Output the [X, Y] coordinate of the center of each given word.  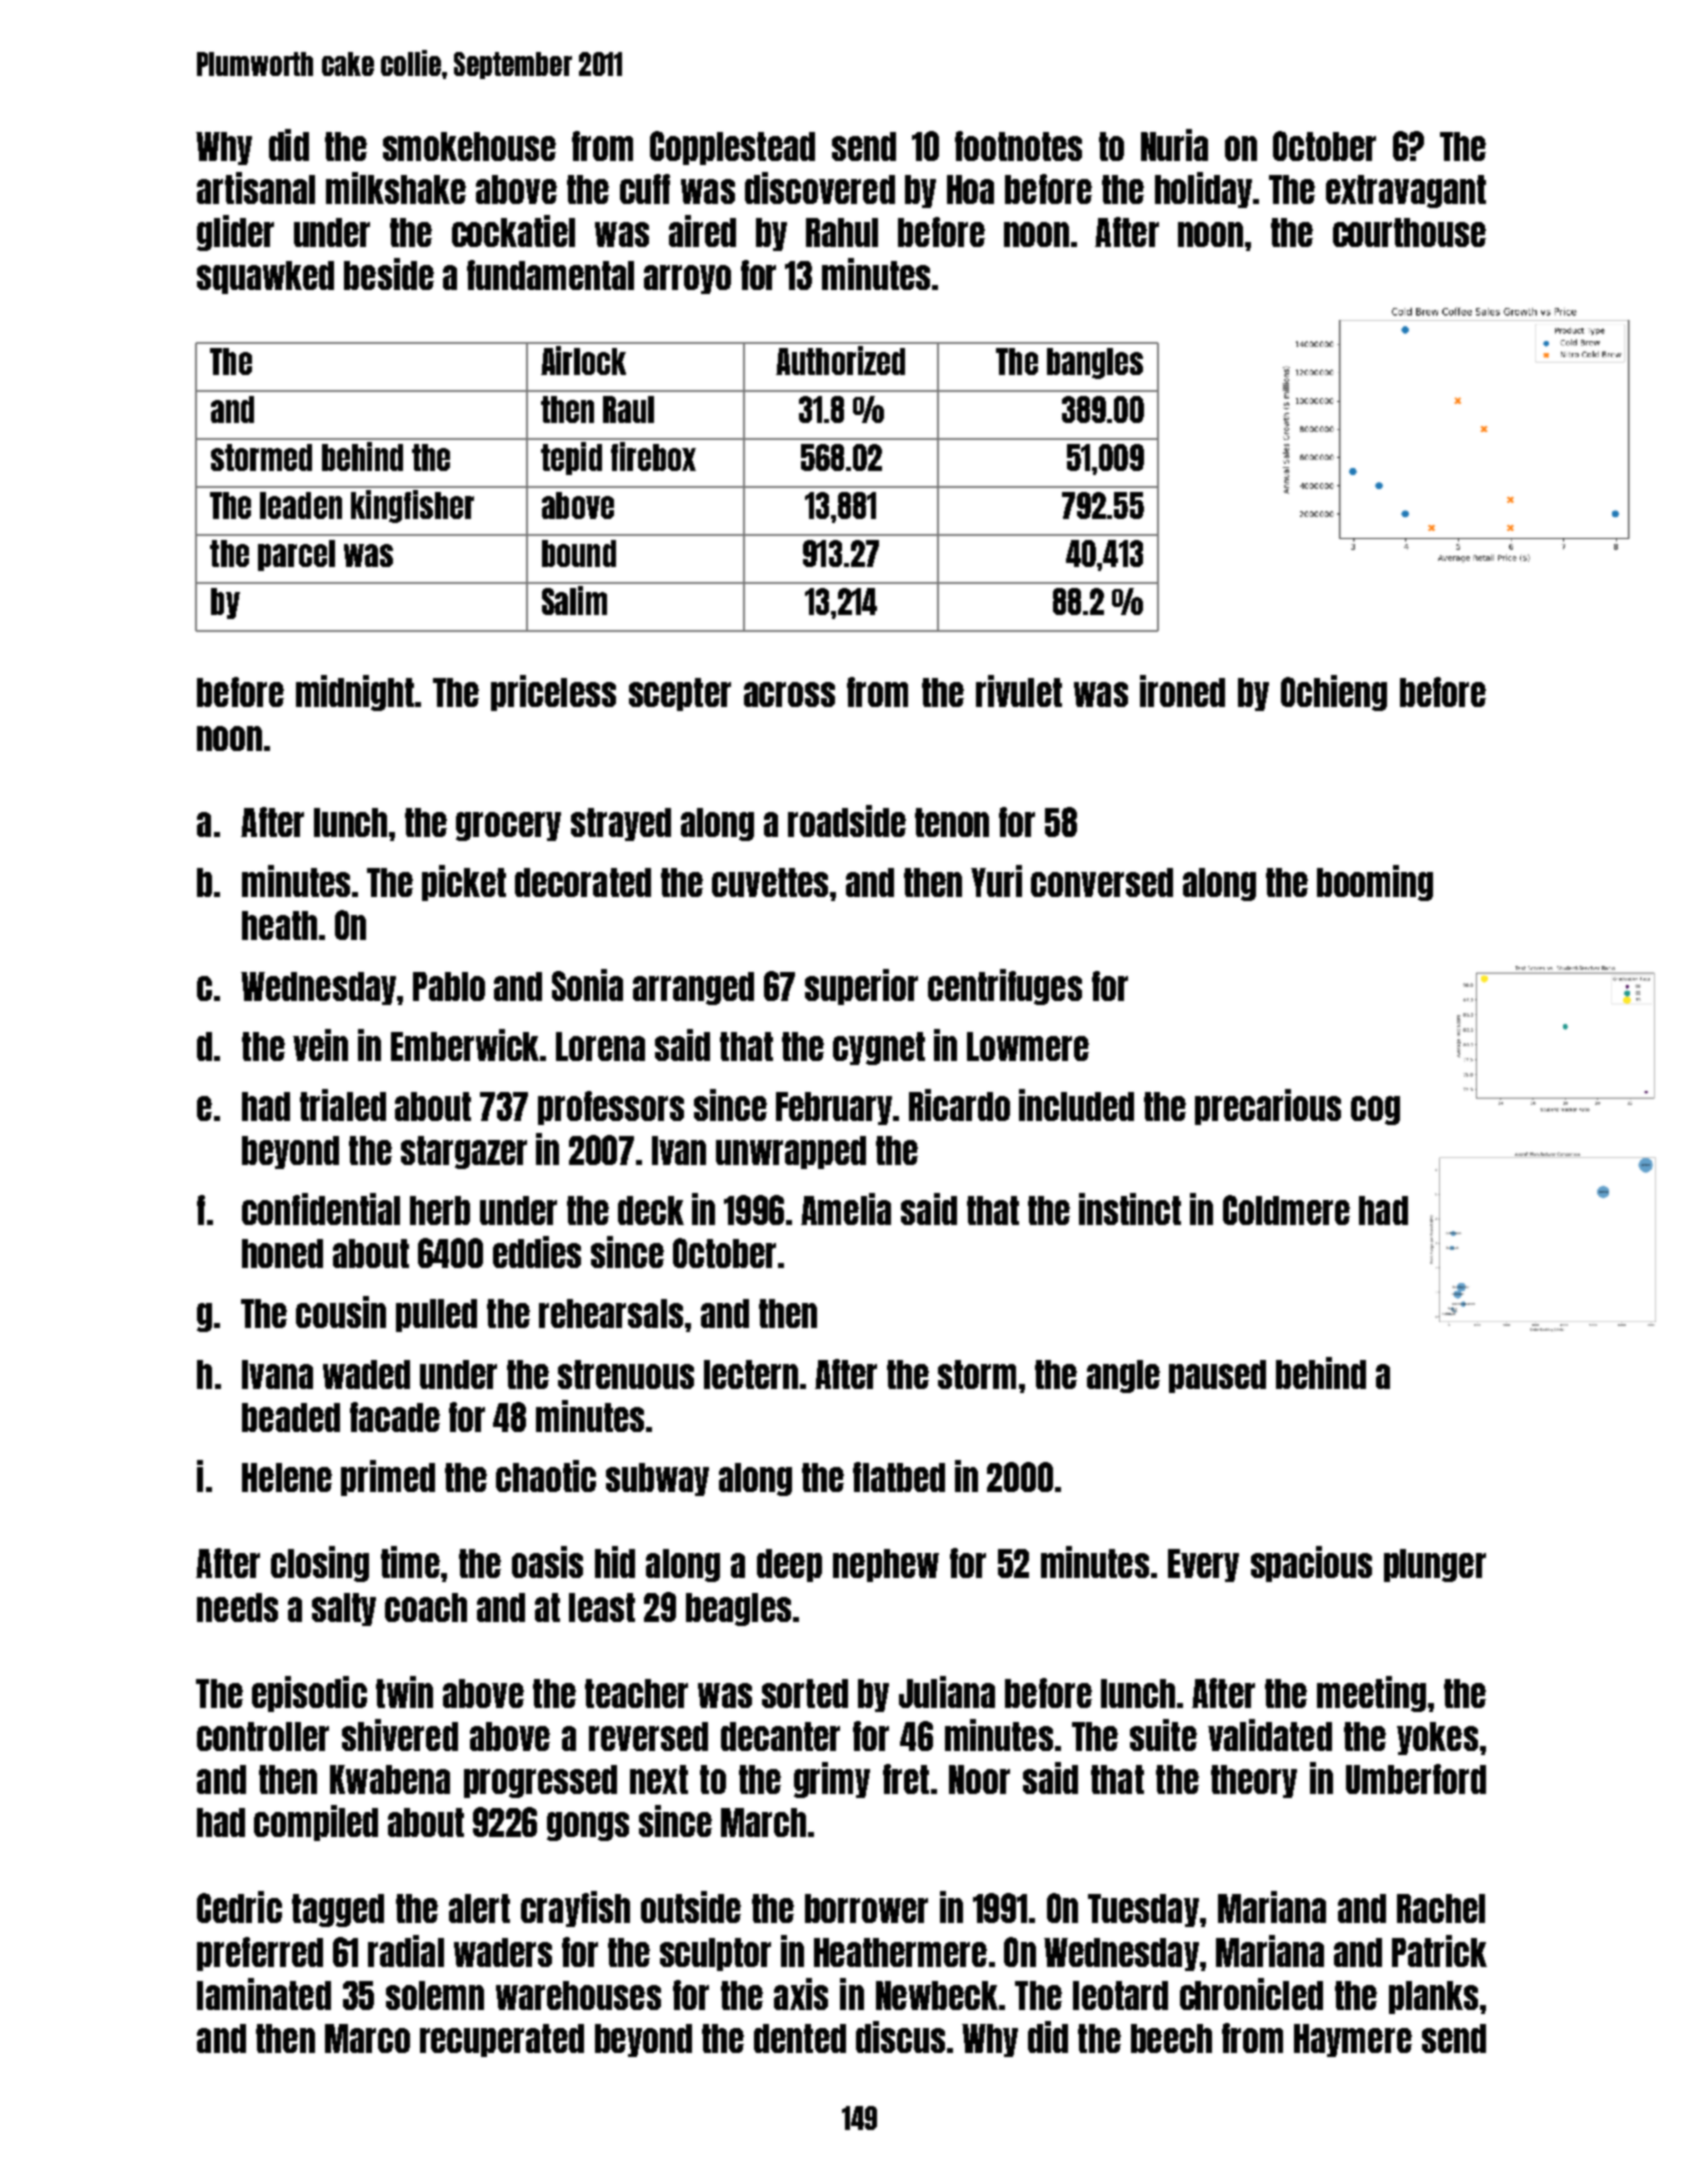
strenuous [626, 1374]
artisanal [256, 188]
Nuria [1174, 145]
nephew [886, 1565]
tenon [952, 822]
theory [1254, 1781]
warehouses [578, 1995]
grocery [508, 826]
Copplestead [732, 148]
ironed [1182, 691]
